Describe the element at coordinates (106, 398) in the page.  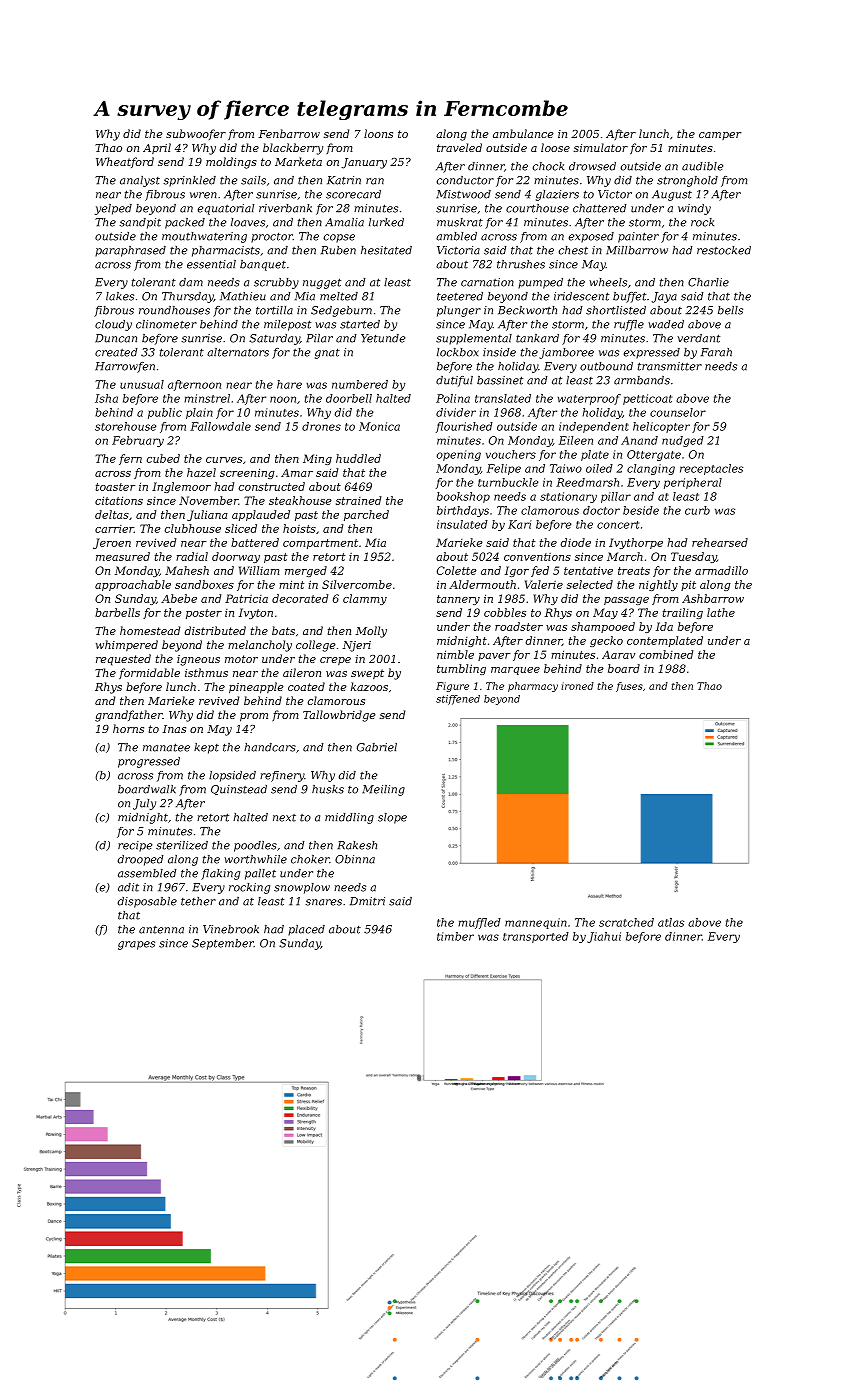
I see `Isha` at that location.
